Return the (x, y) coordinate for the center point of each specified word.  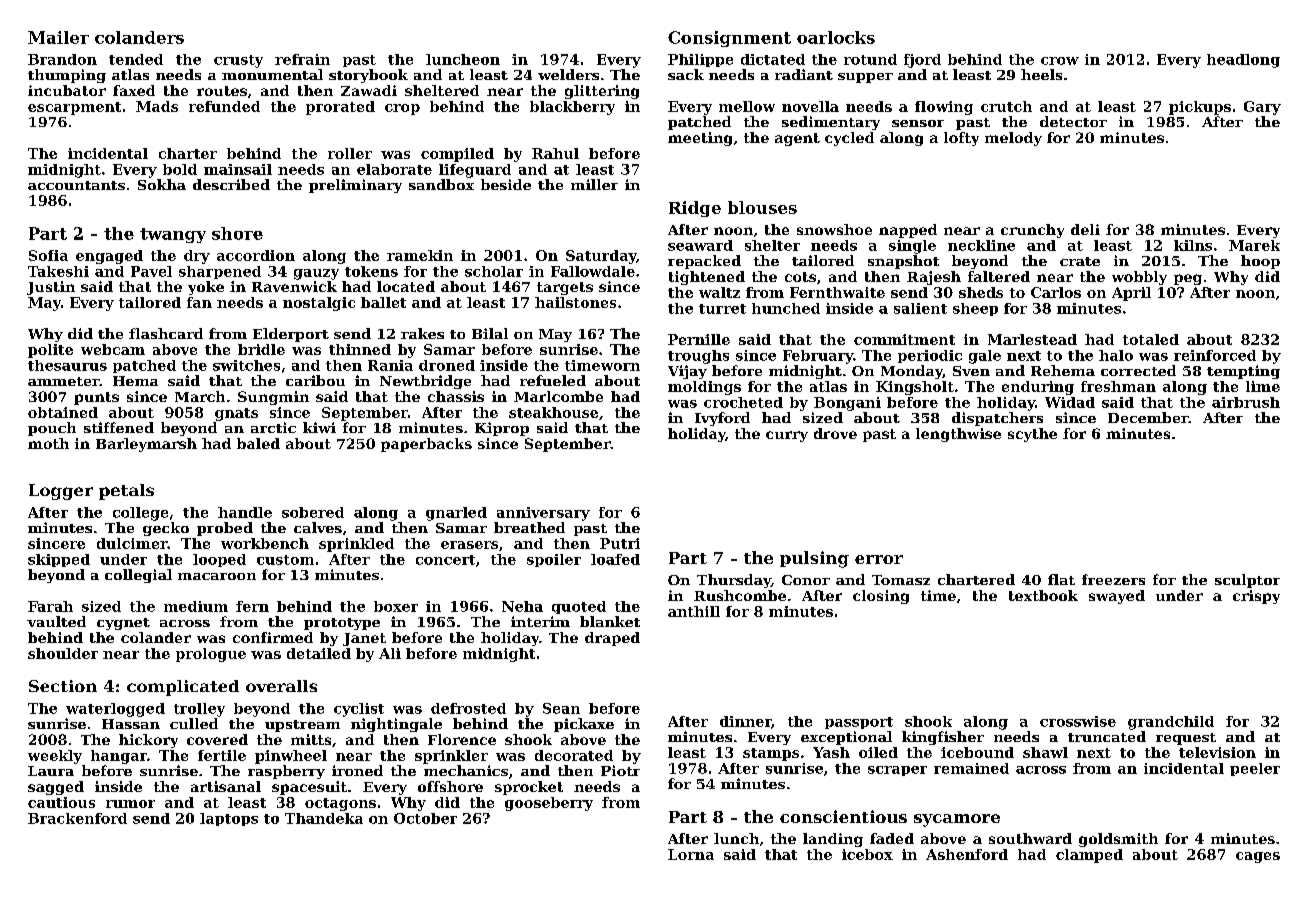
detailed (319, 653)
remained (971, 768)
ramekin (420, 255)
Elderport (291, 335)
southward (1030, 838)
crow (1060, 61)
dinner (746, 722)
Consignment (729, 39)
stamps (771, 754)
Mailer (58, 37)
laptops (229, 819)
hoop (1260, 262)
